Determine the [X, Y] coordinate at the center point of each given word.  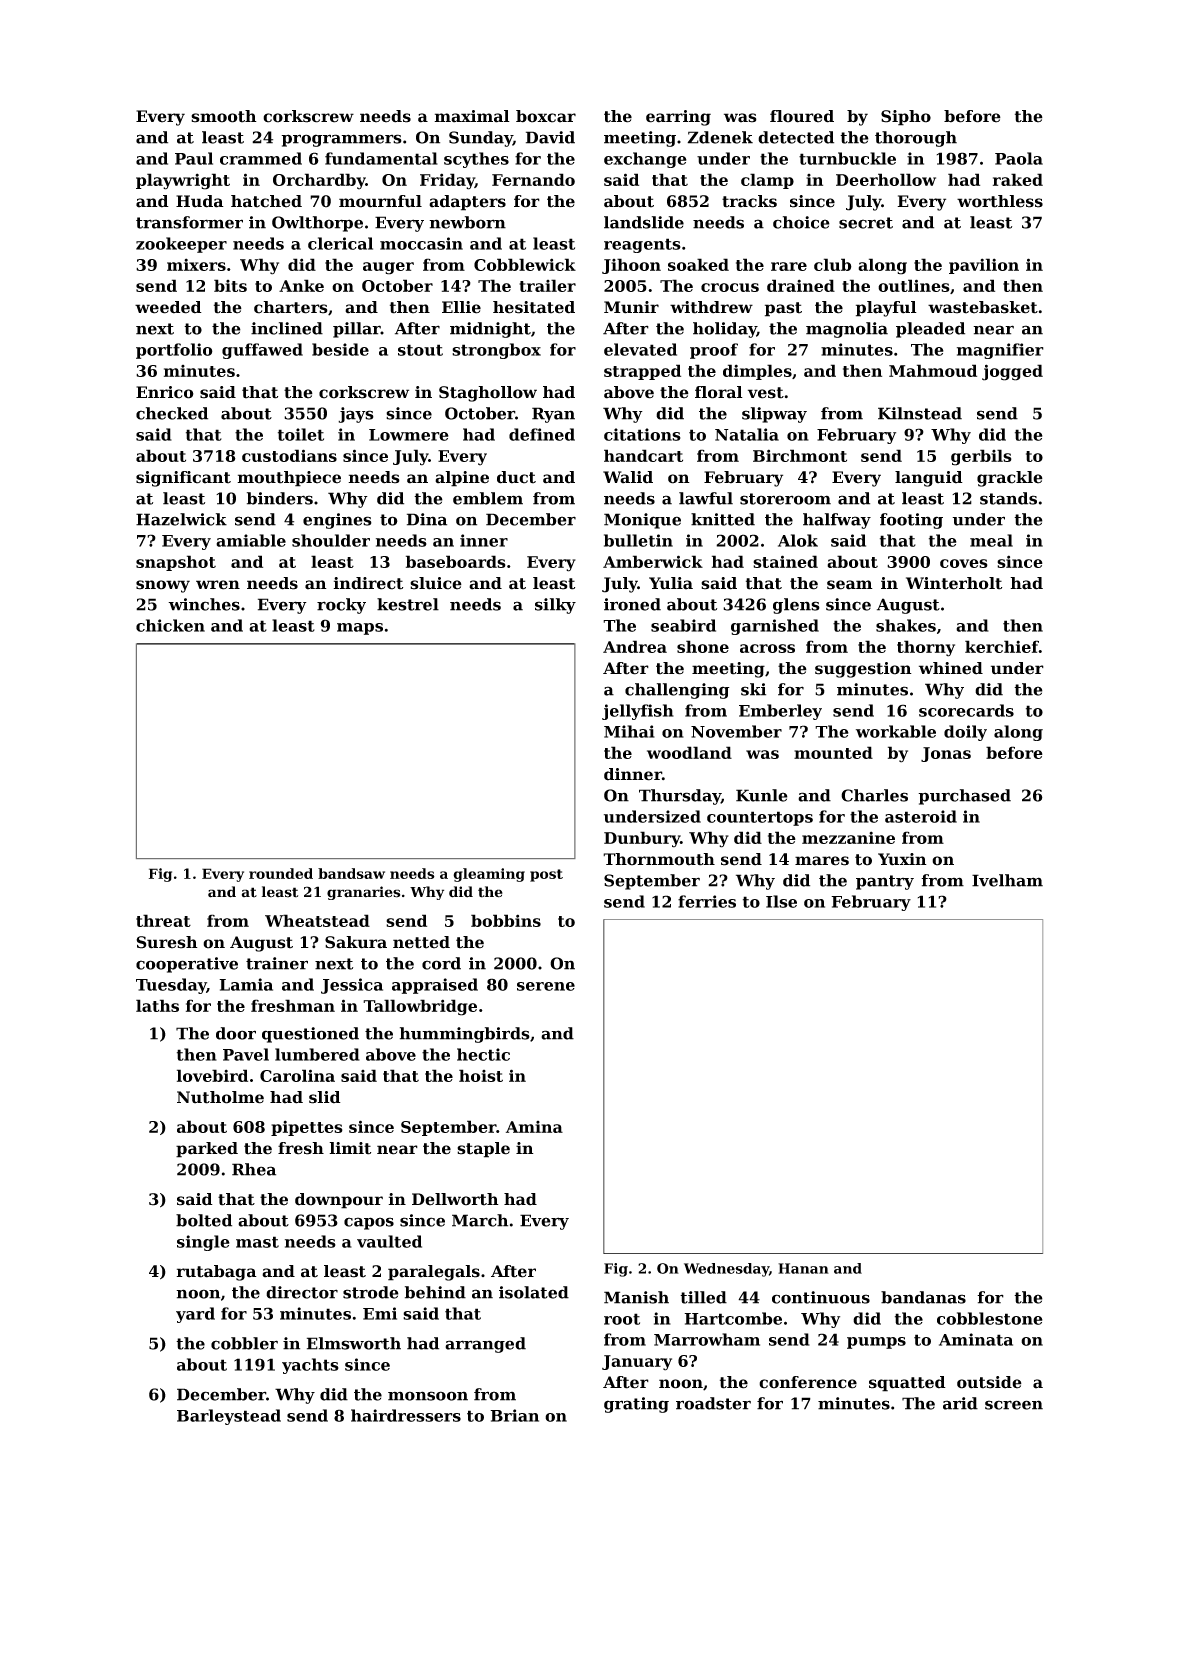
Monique [642, 521]
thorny [926, 648]
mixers [196, 264]
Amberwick [653, 561]
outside [989, 1382]
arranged [485, 1345]
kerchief [1002, 646]
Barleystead [229, 1417]
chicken [170, 625]
